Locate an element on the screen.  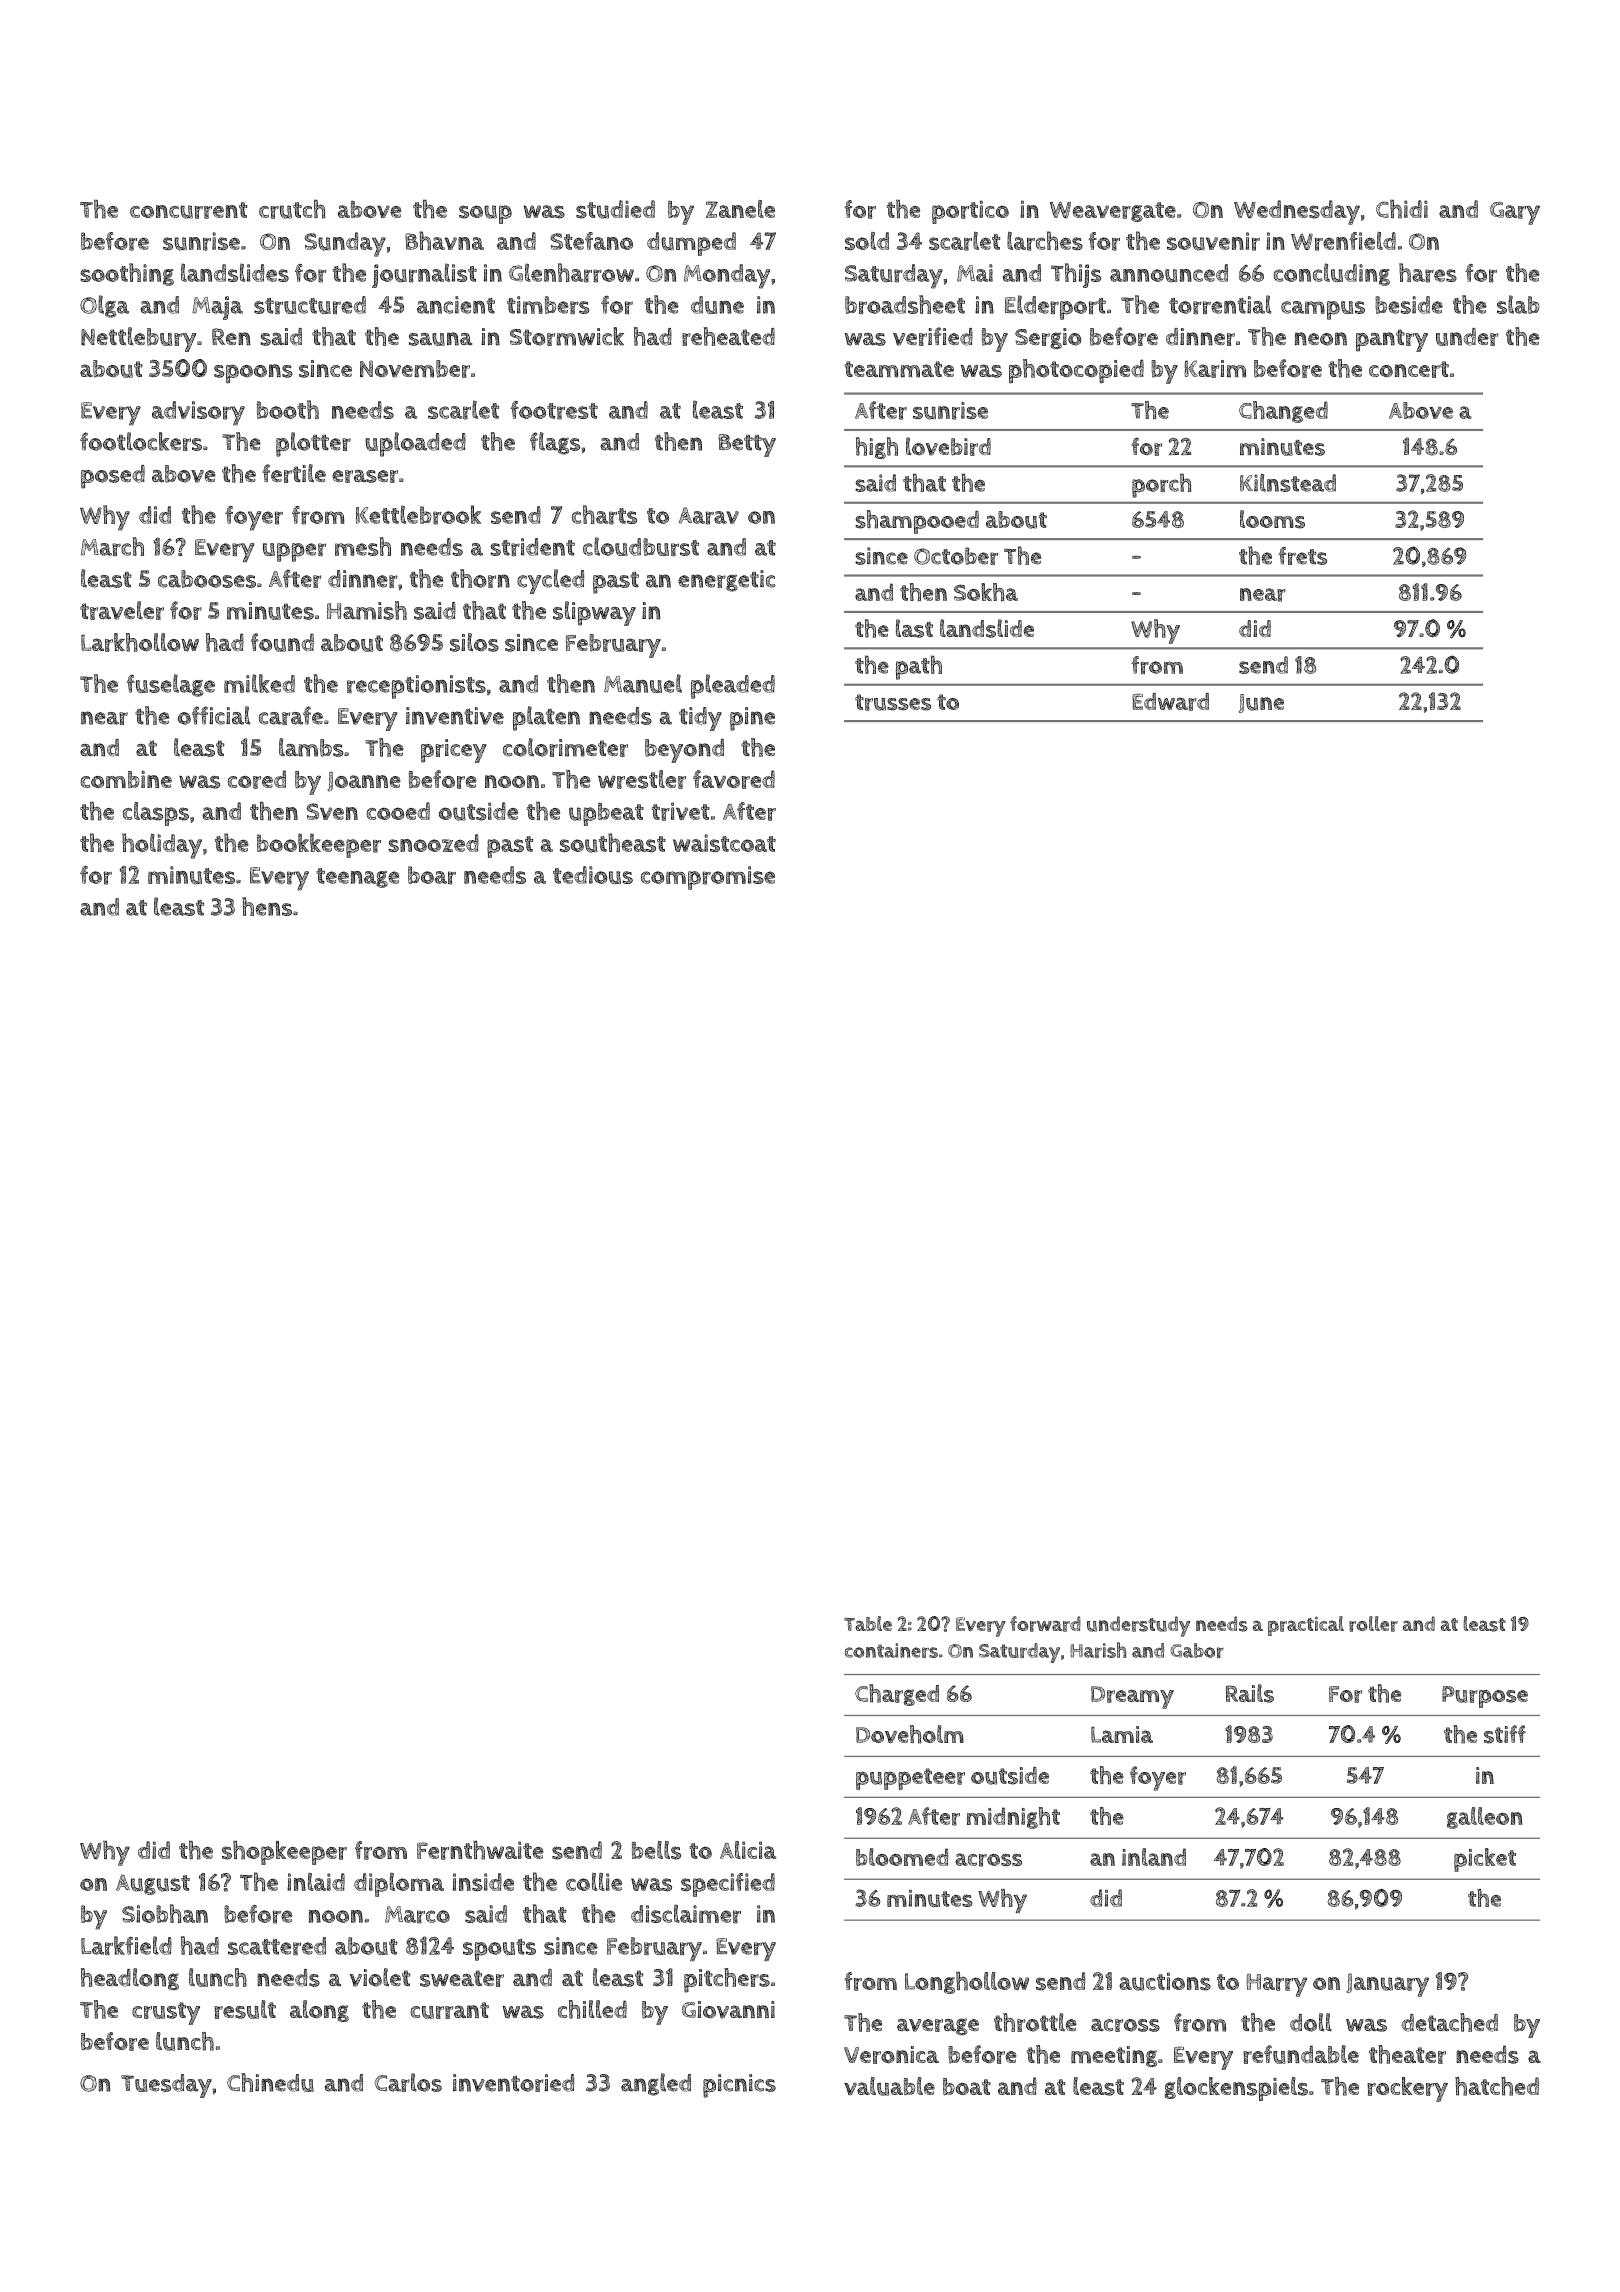
soothing is located at coordinates (127, 274).
